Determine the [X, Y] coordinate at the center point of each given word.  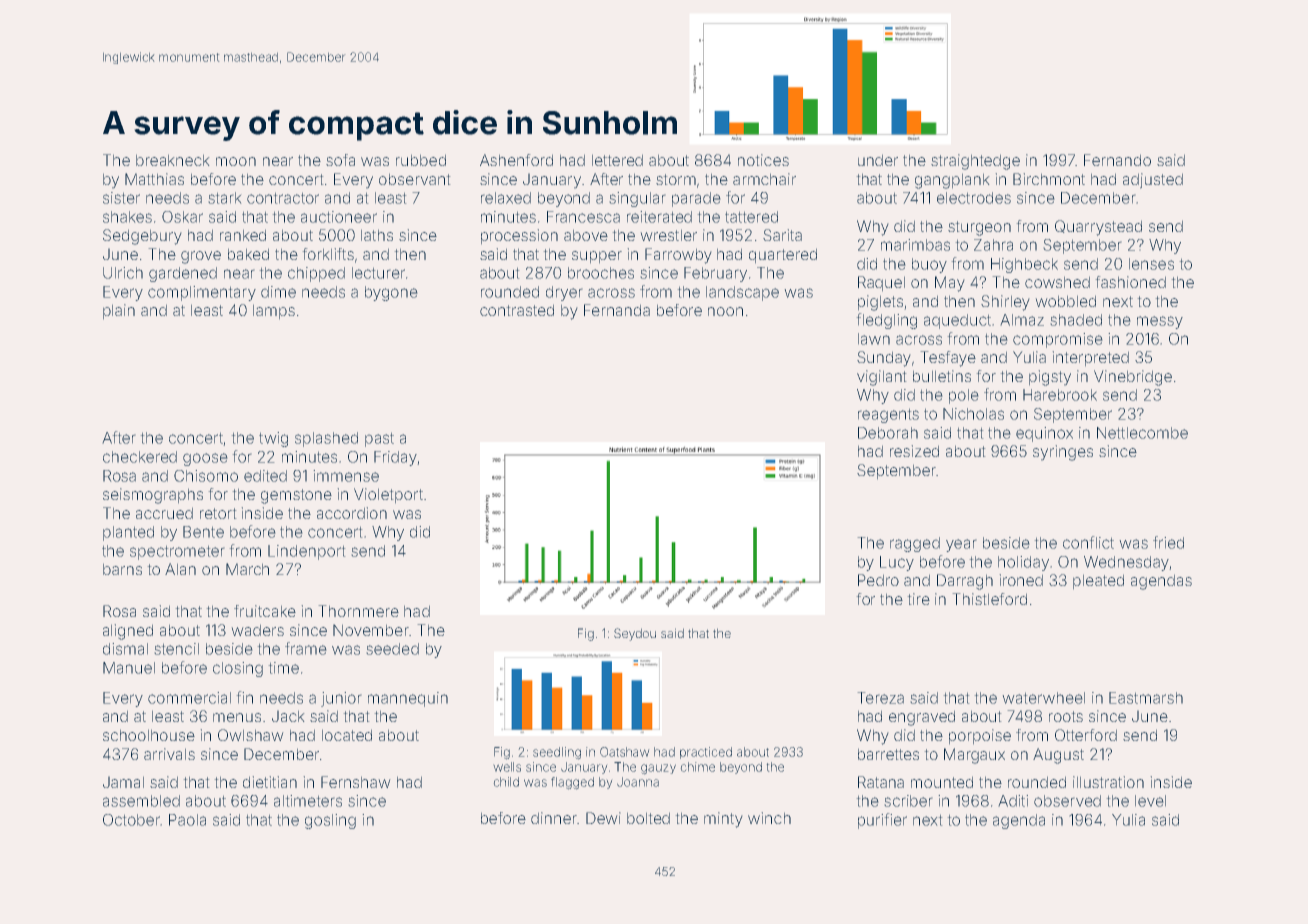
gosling [330, 821]
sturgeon [979, 228]
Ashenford [516, 160]
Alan [180, 569]
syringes [1063, 453]
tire [918, 599]
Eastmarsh [1146, 698]
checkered [140, 457]
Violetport [388, 496]
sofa [340, 160]
